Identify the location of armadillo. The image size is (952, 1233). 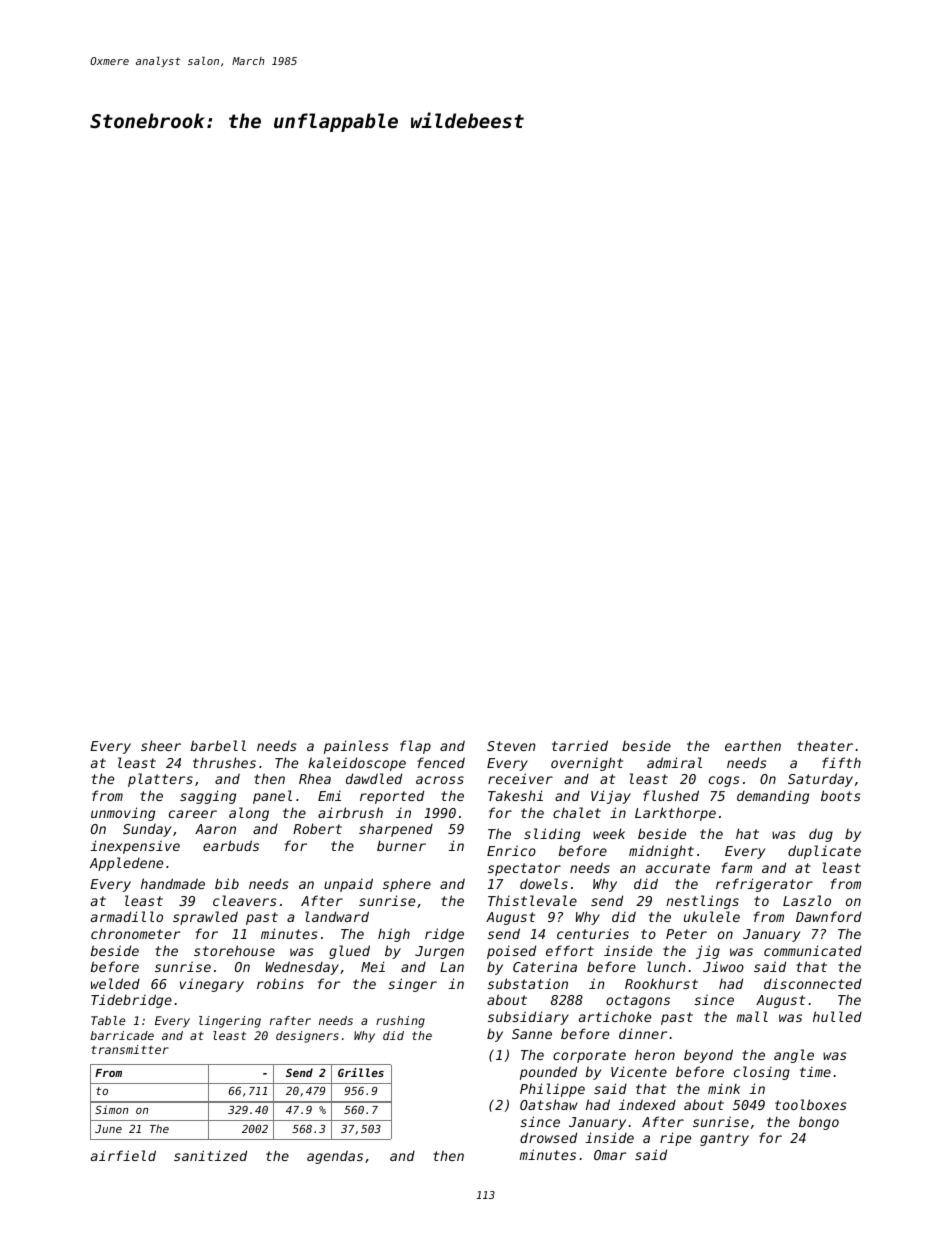
(127, 916).
